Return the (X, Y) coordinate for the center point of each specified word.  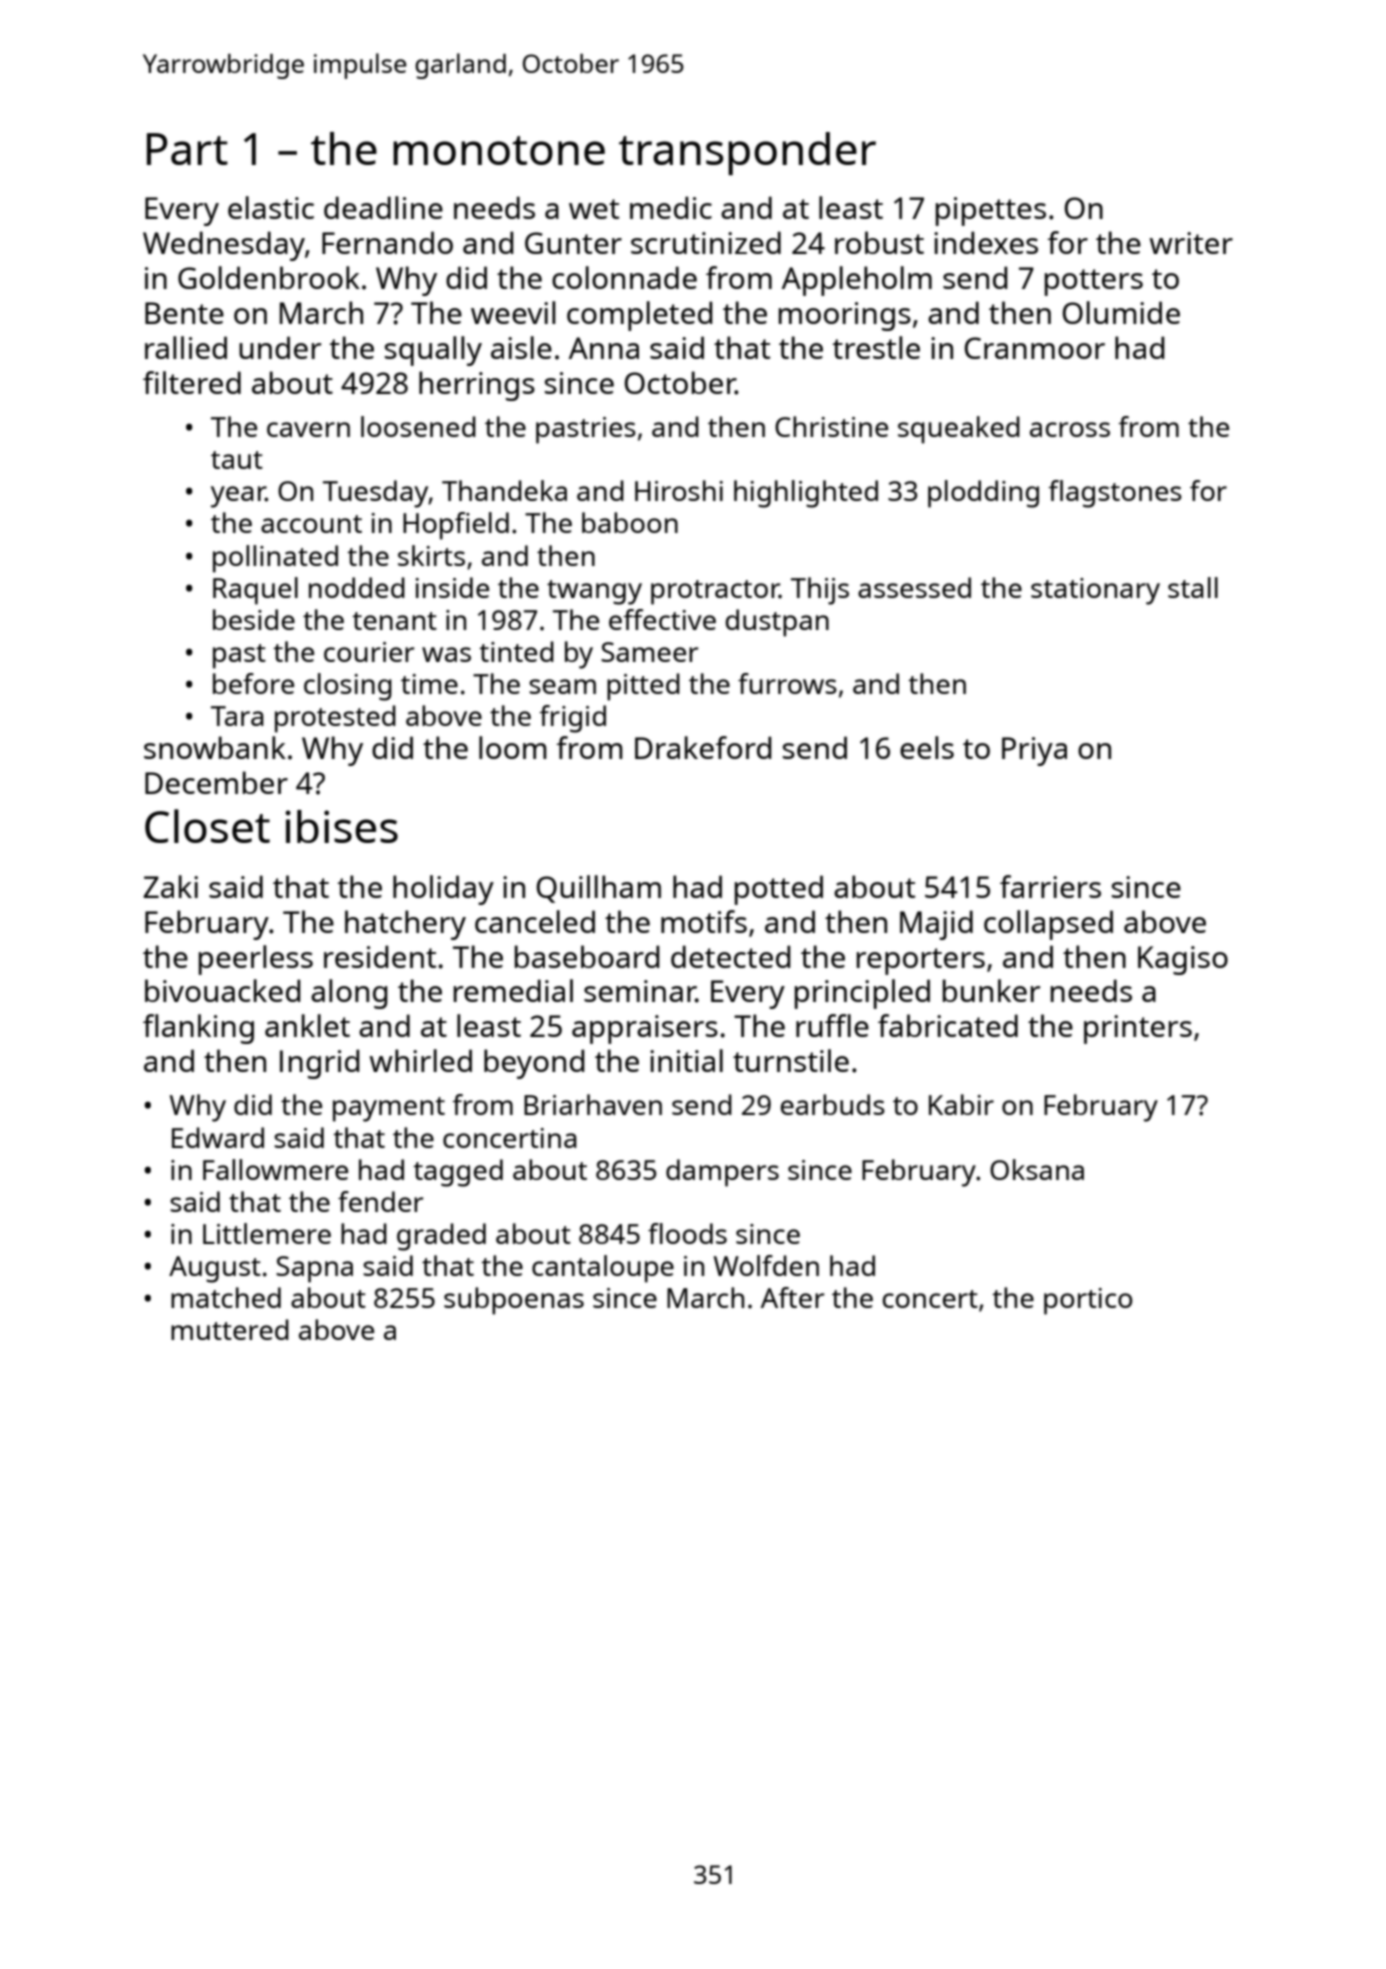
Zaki (170, 886)
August (215, 1269)
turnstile (791, 1060)
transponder (747, 153)
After (792, 1297)
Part (187, 149)
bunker (991, 990)
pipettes (991, 211)
